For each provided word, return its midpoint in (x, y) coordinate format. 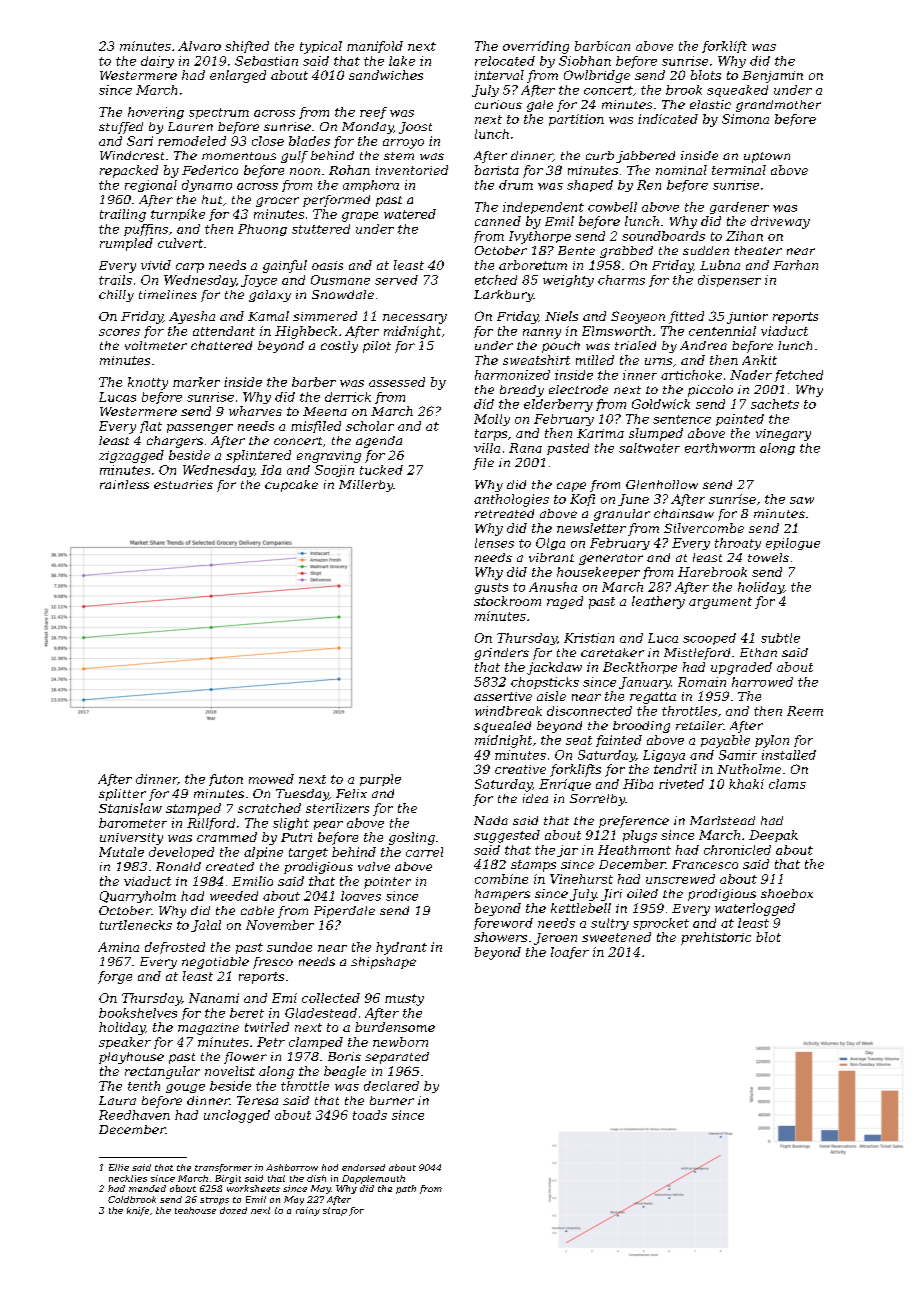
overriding (536, 47)
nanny (542, 334)
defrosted (175, 948)
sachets (775, 404)
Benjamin (772, 77)
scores (119, 332)
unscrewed (680, 879)
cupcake (291, 486)
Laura (117, 1100)
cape (571, 487)
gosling (412, 838)
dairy (157, 62)
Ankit (759, 360)
